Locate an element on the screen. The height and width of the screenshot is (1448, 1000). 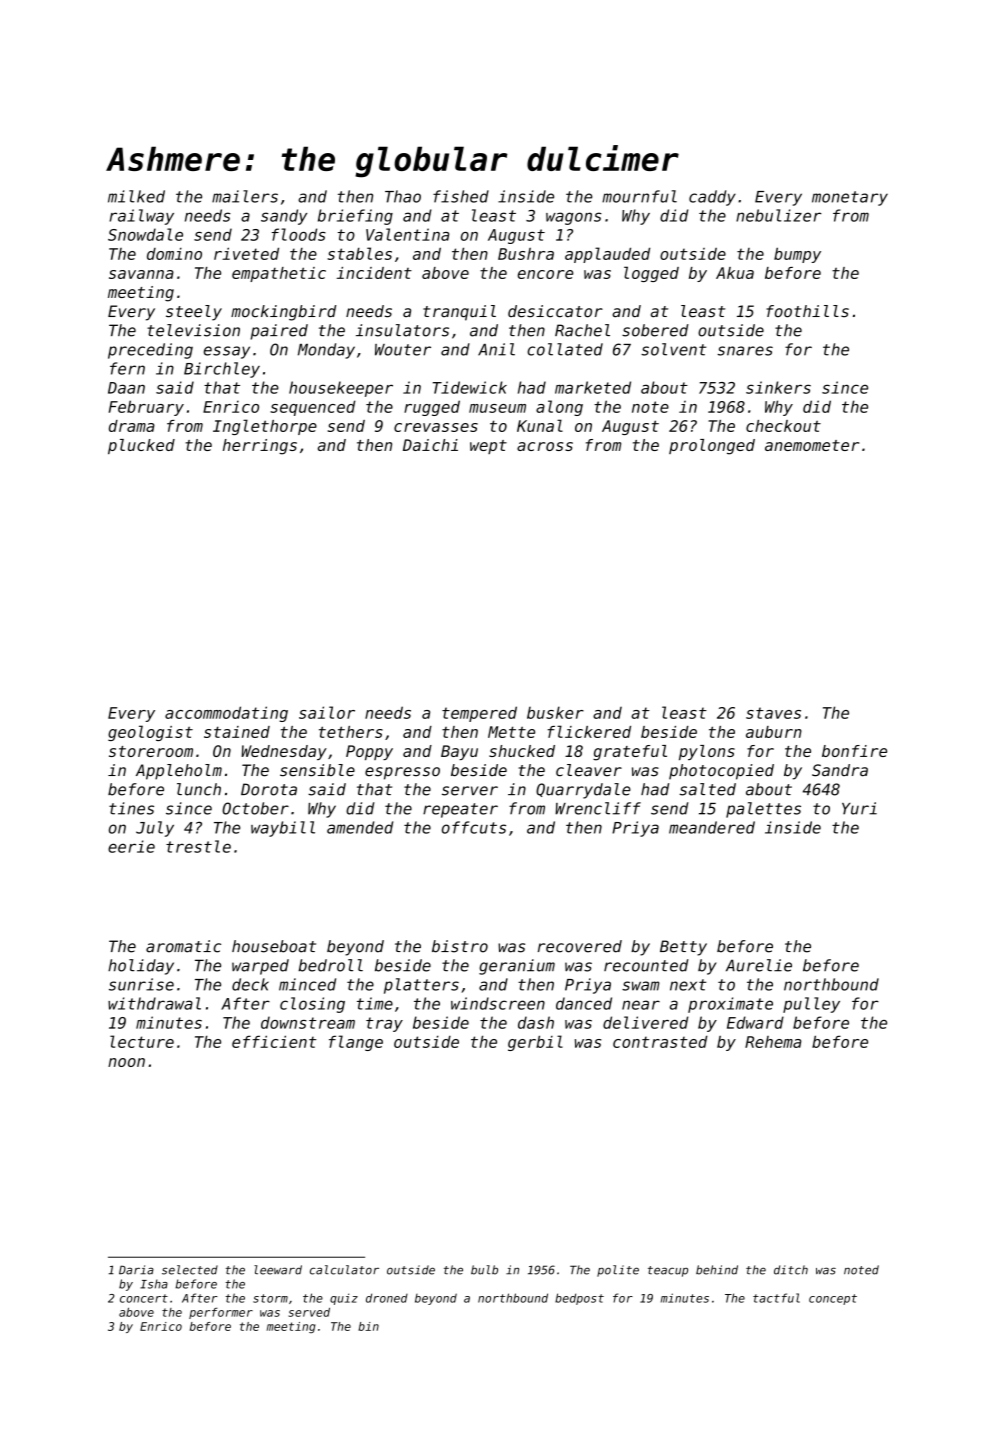
bin is located at coordinates (368, 1326).
